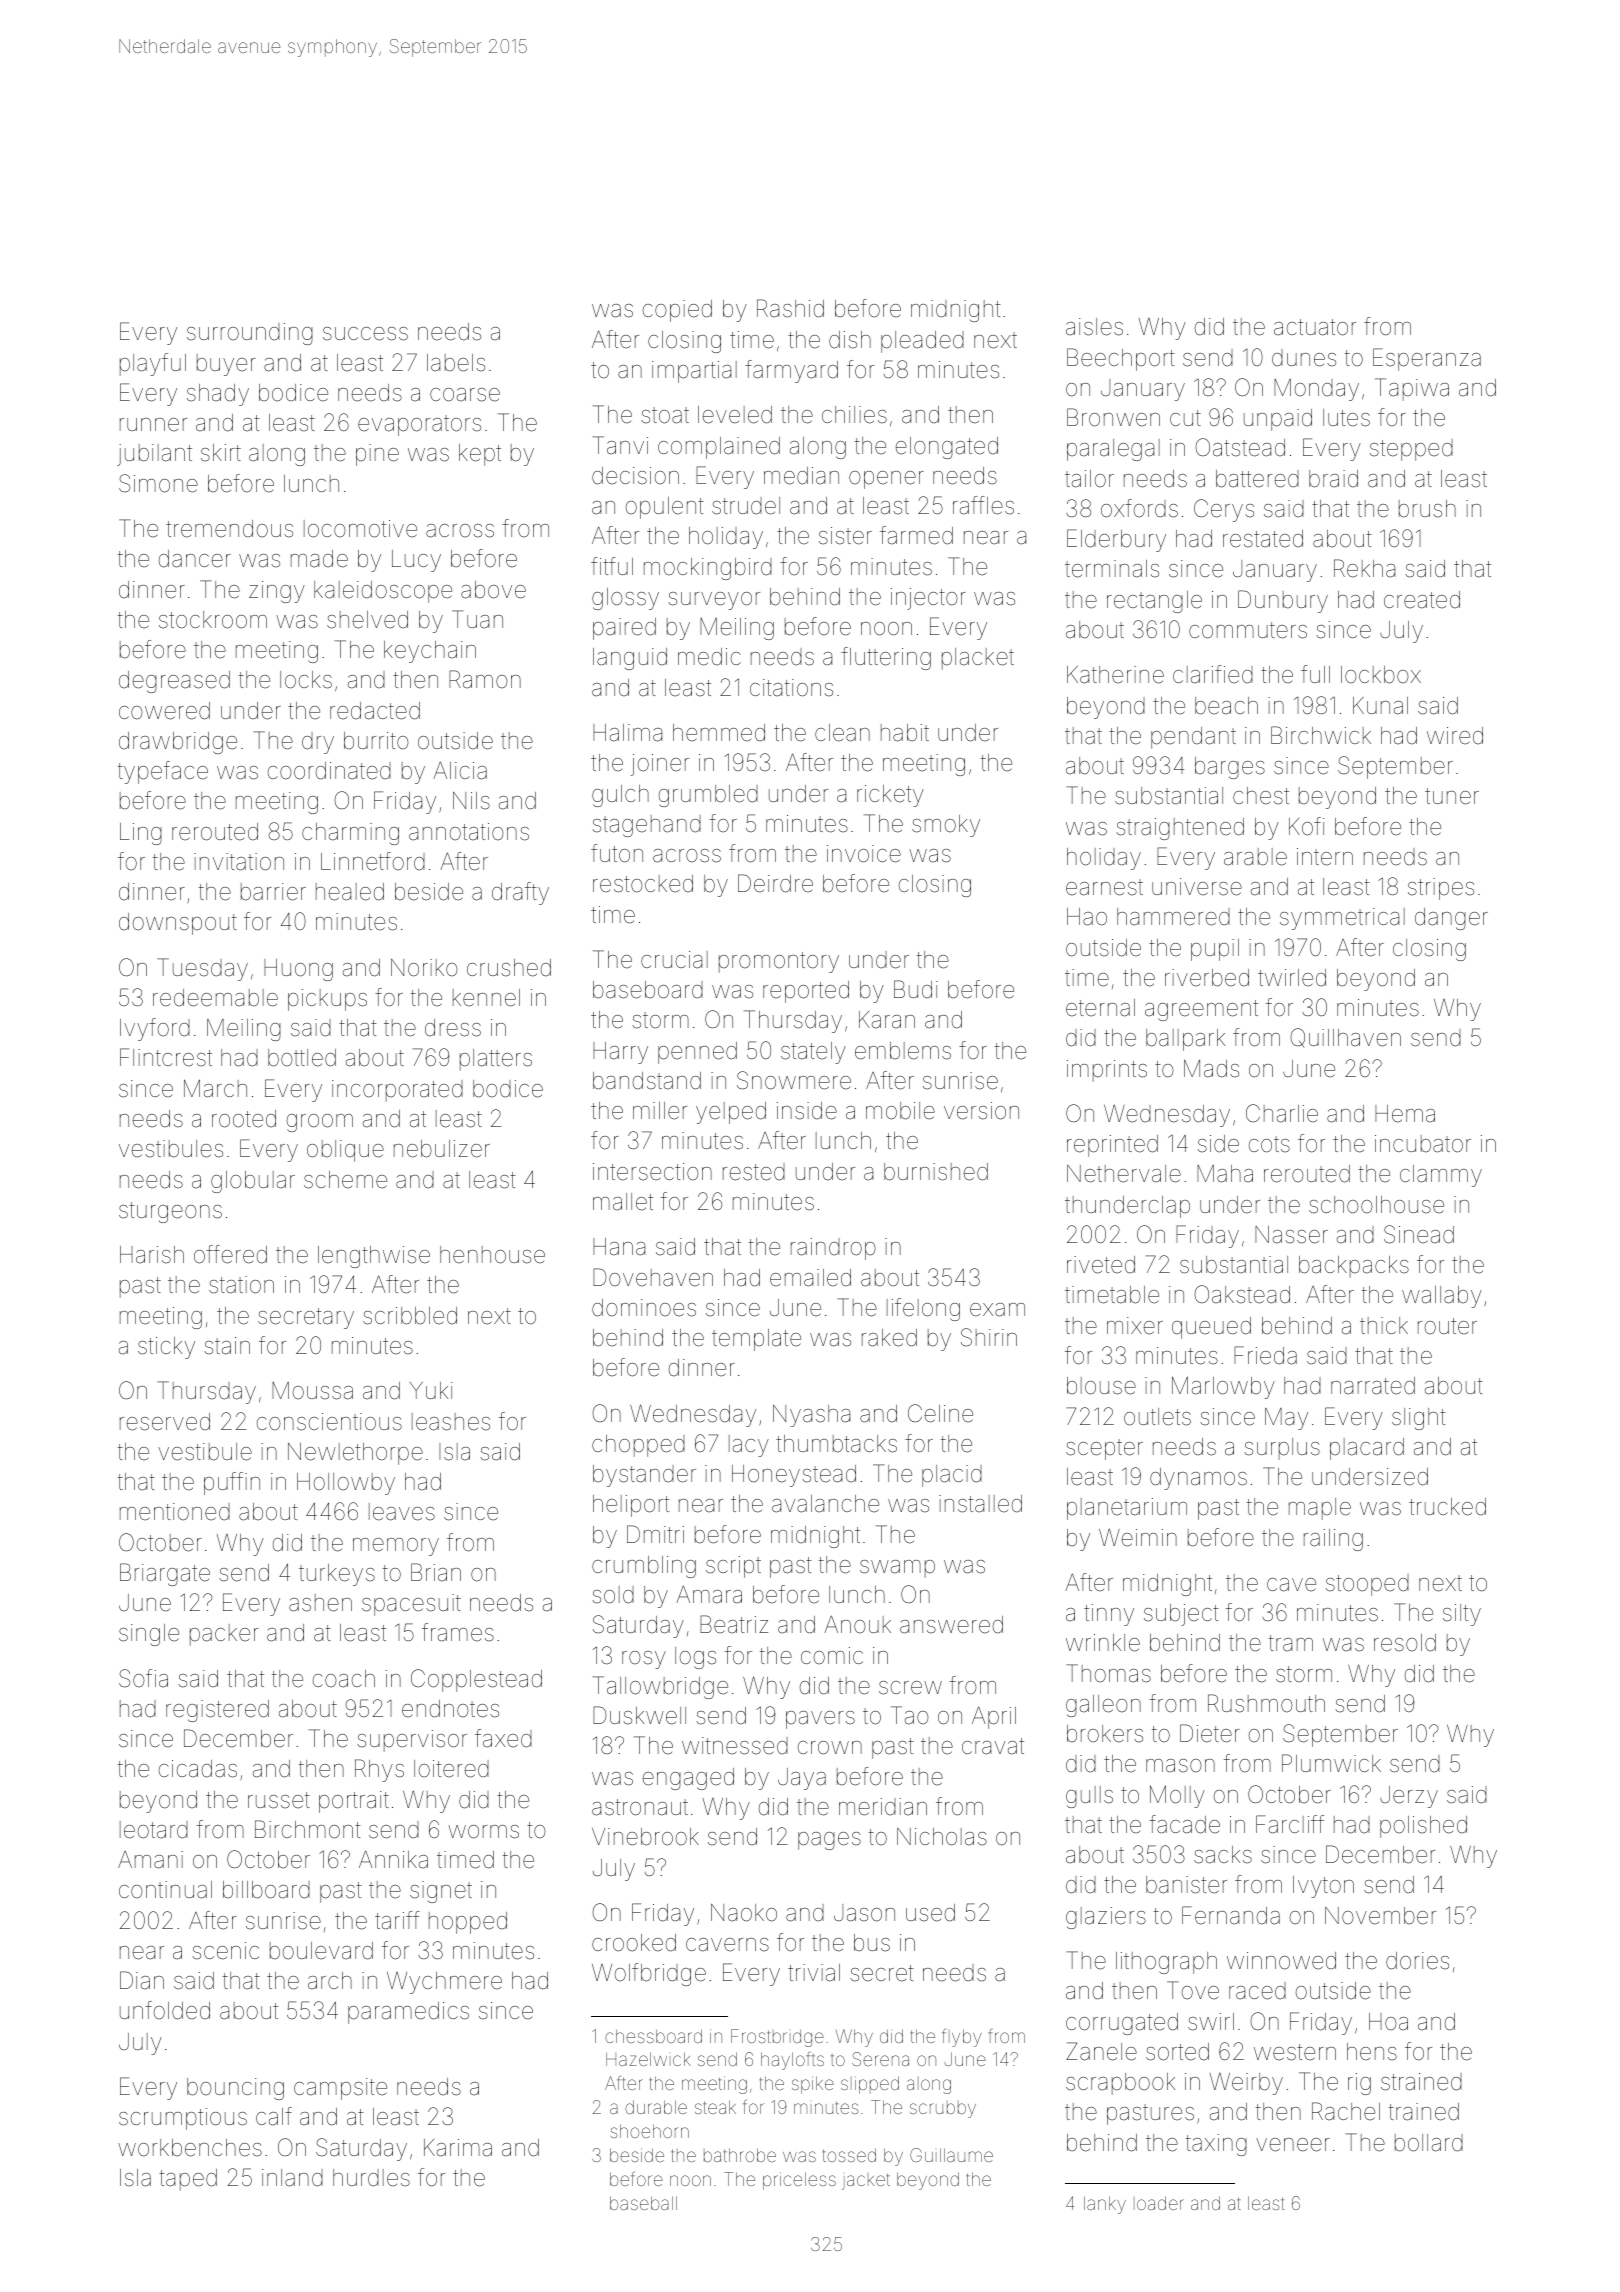  I want to click on lacy, so click(749, 1446).
